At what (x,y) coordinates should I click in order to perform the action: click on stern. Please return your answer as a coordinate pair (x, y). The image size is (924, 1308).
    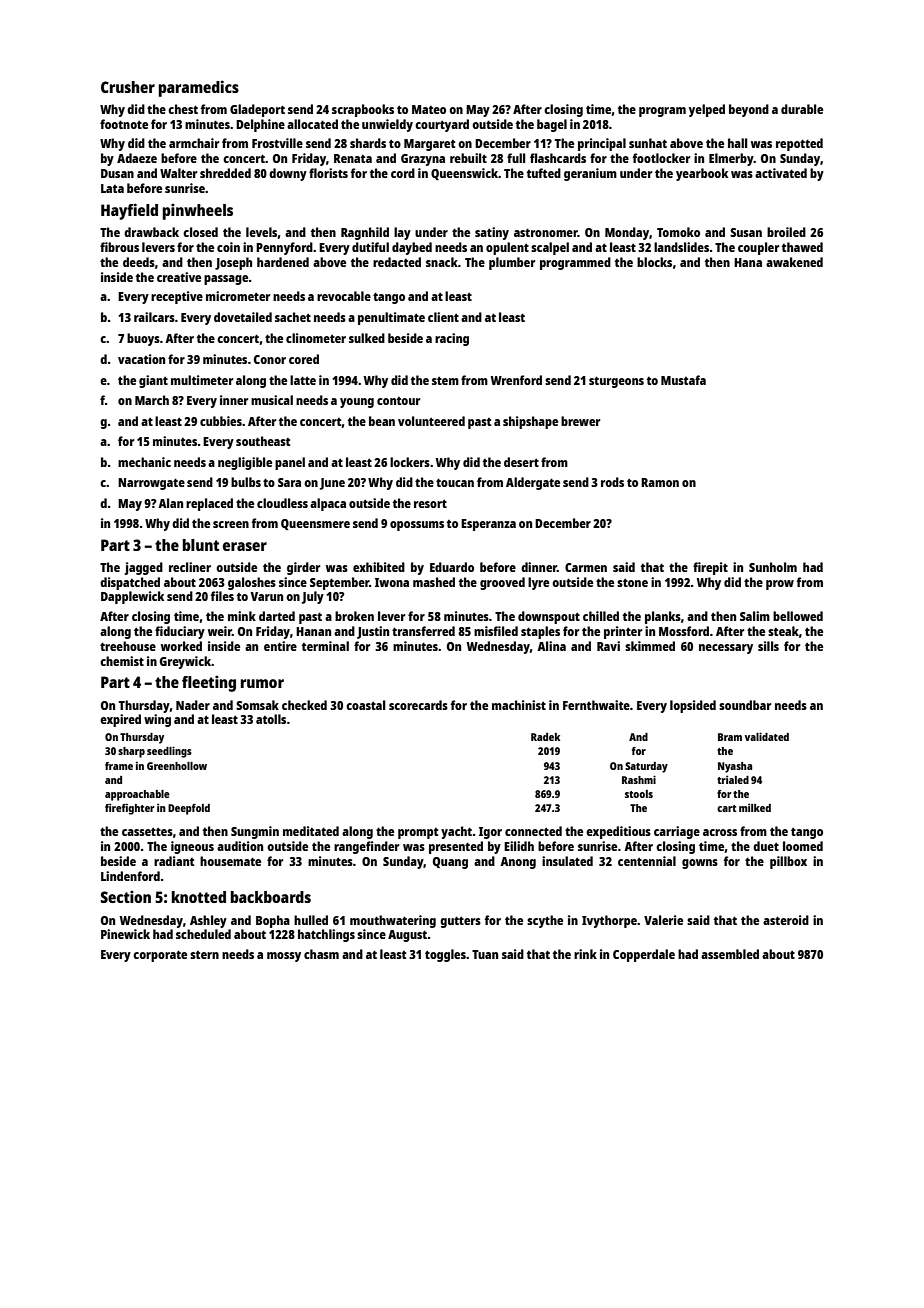
    Looking at the image, I should click on (204, 955).
